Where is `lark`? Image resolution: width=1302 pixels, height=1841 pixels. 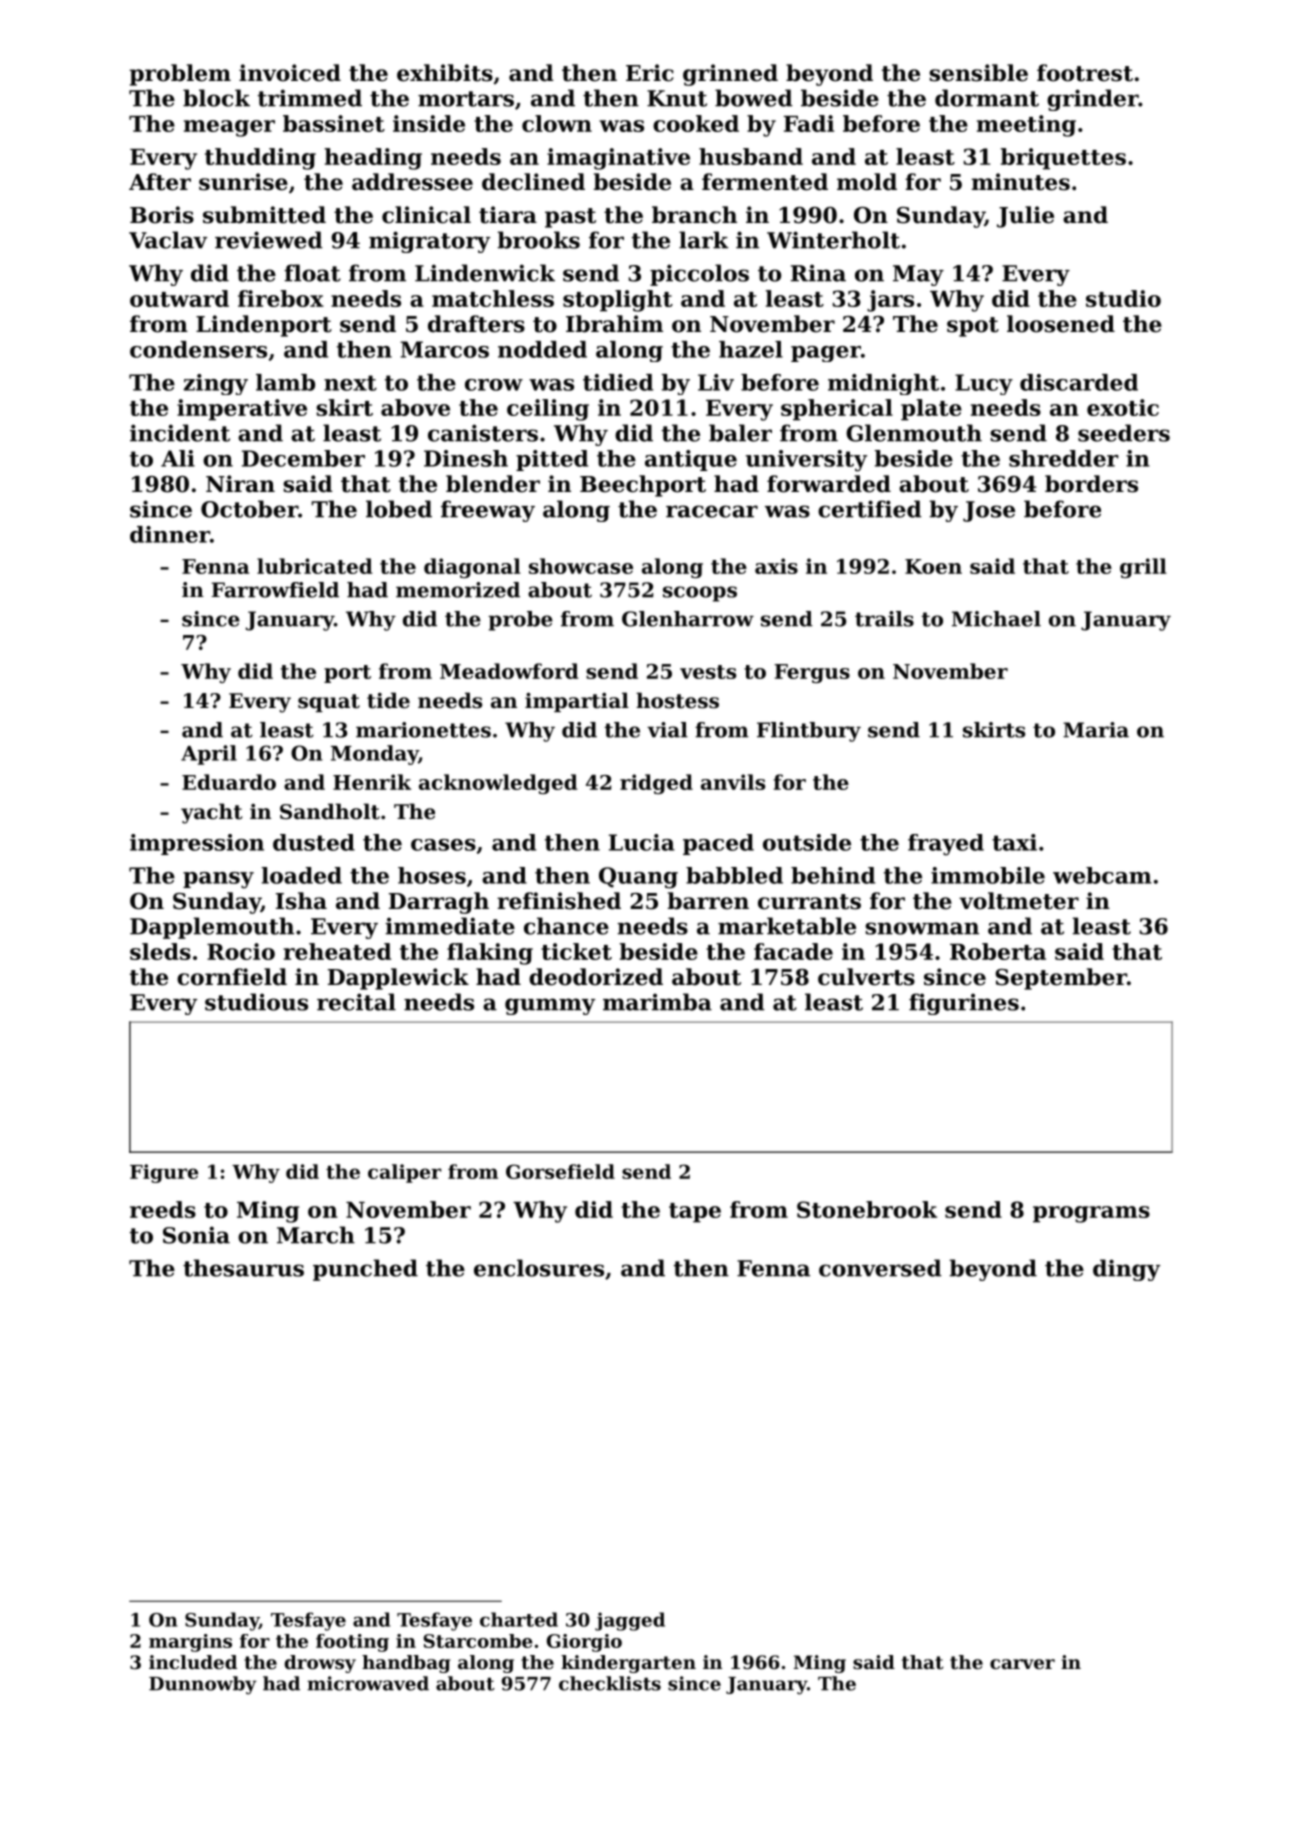 lark is located at coordinates (704, 240).
